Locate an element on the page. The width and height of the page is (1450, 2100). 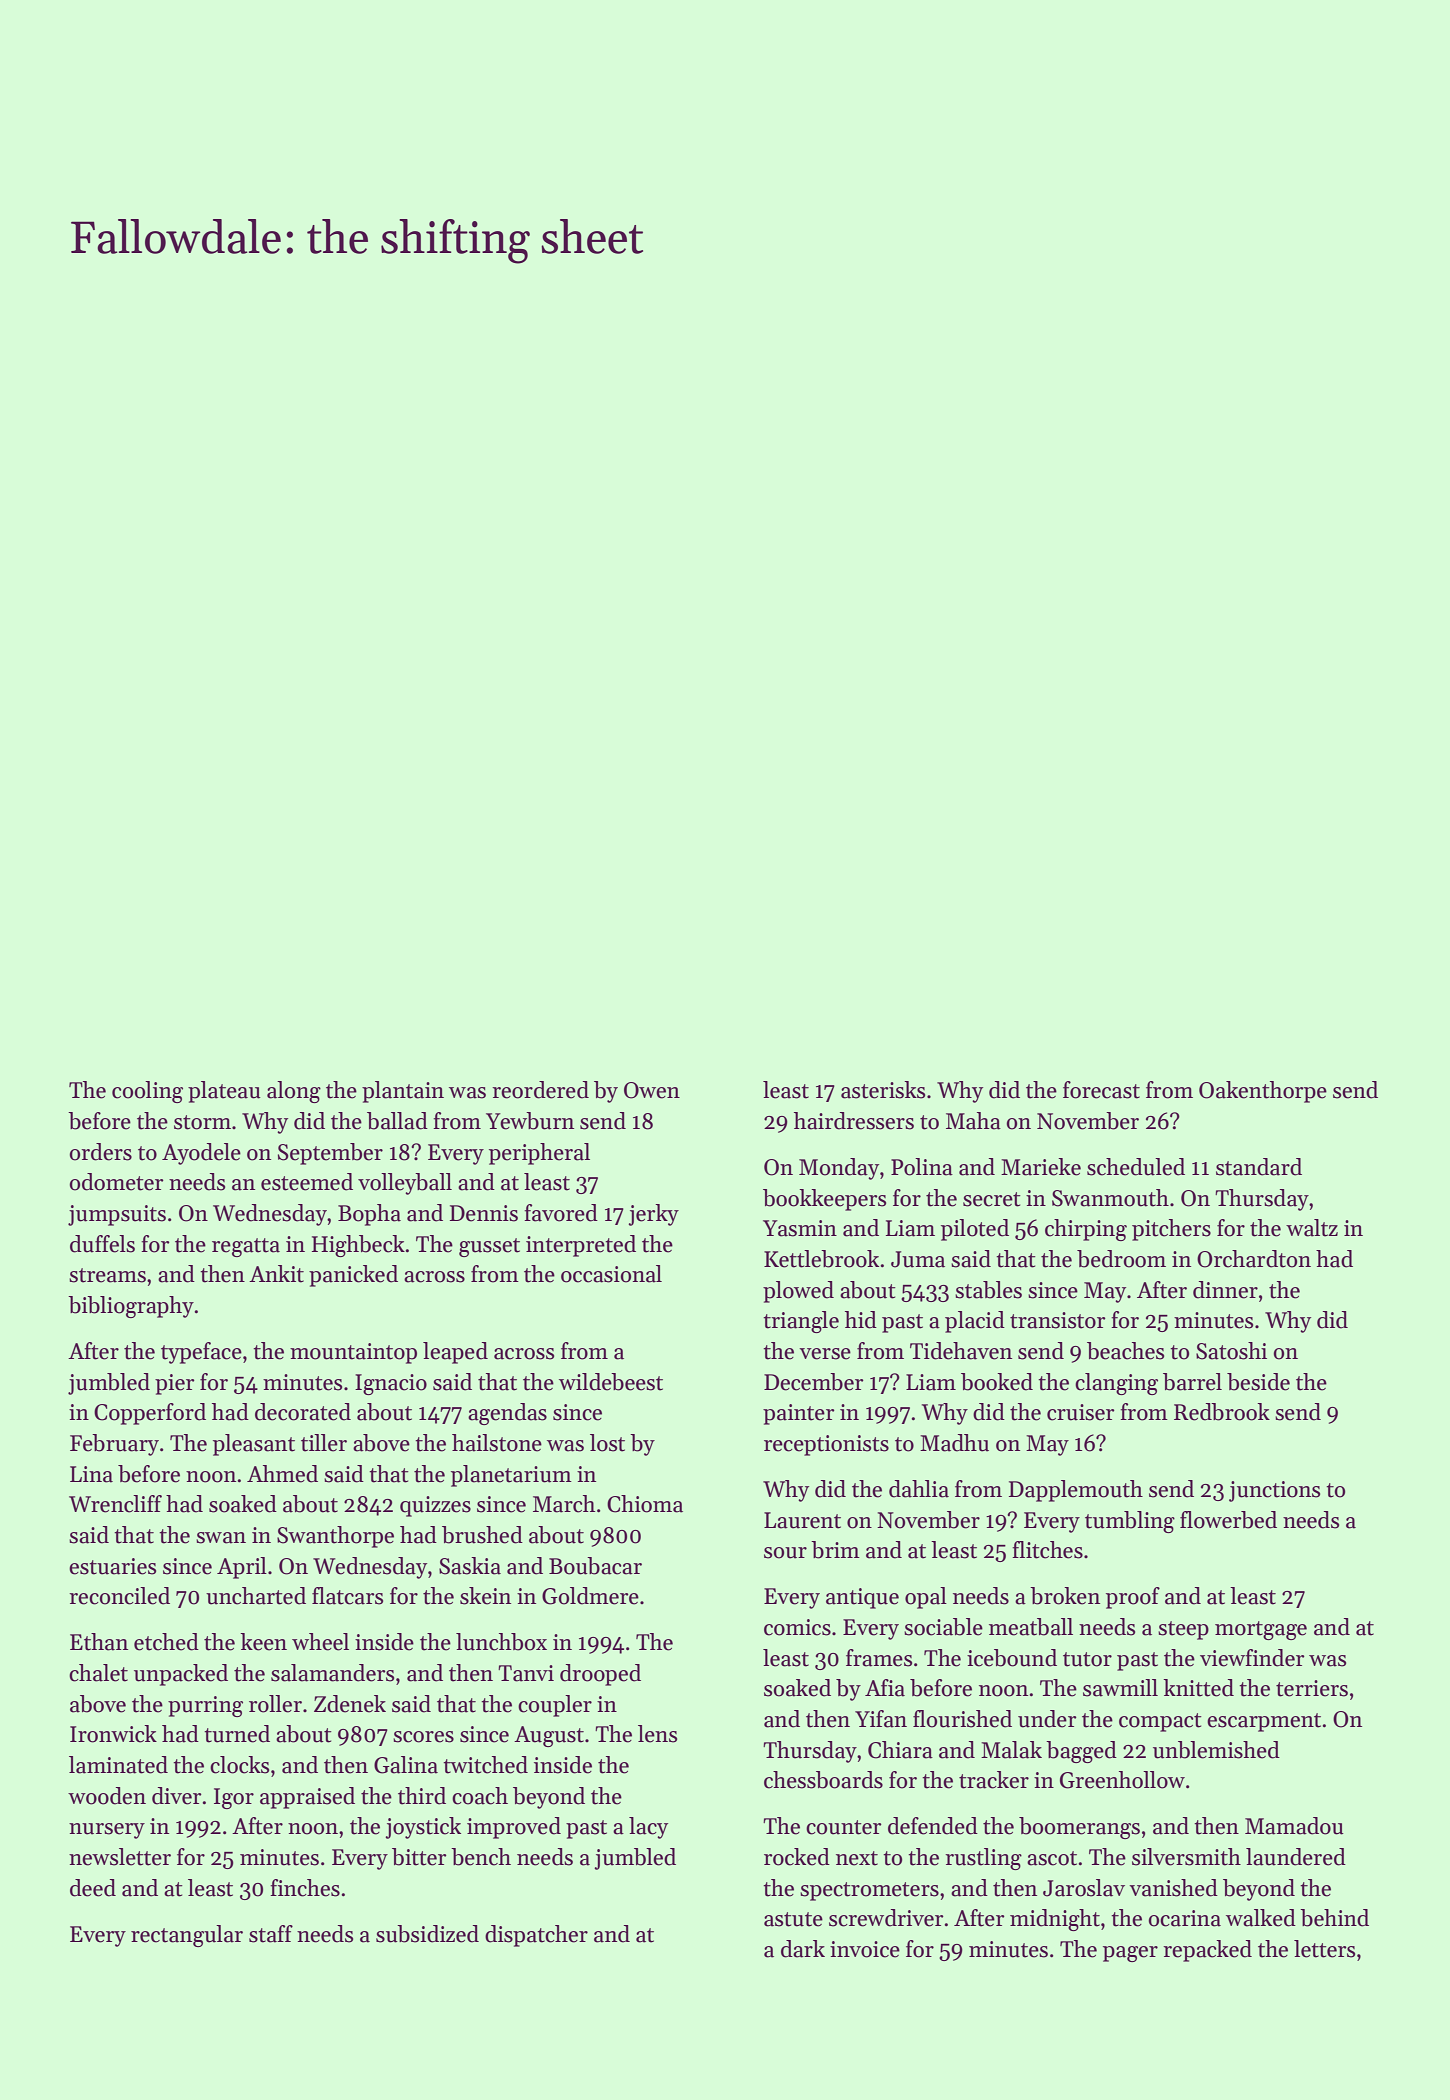
flowerbed is located at coordinates (1228, 1520).
